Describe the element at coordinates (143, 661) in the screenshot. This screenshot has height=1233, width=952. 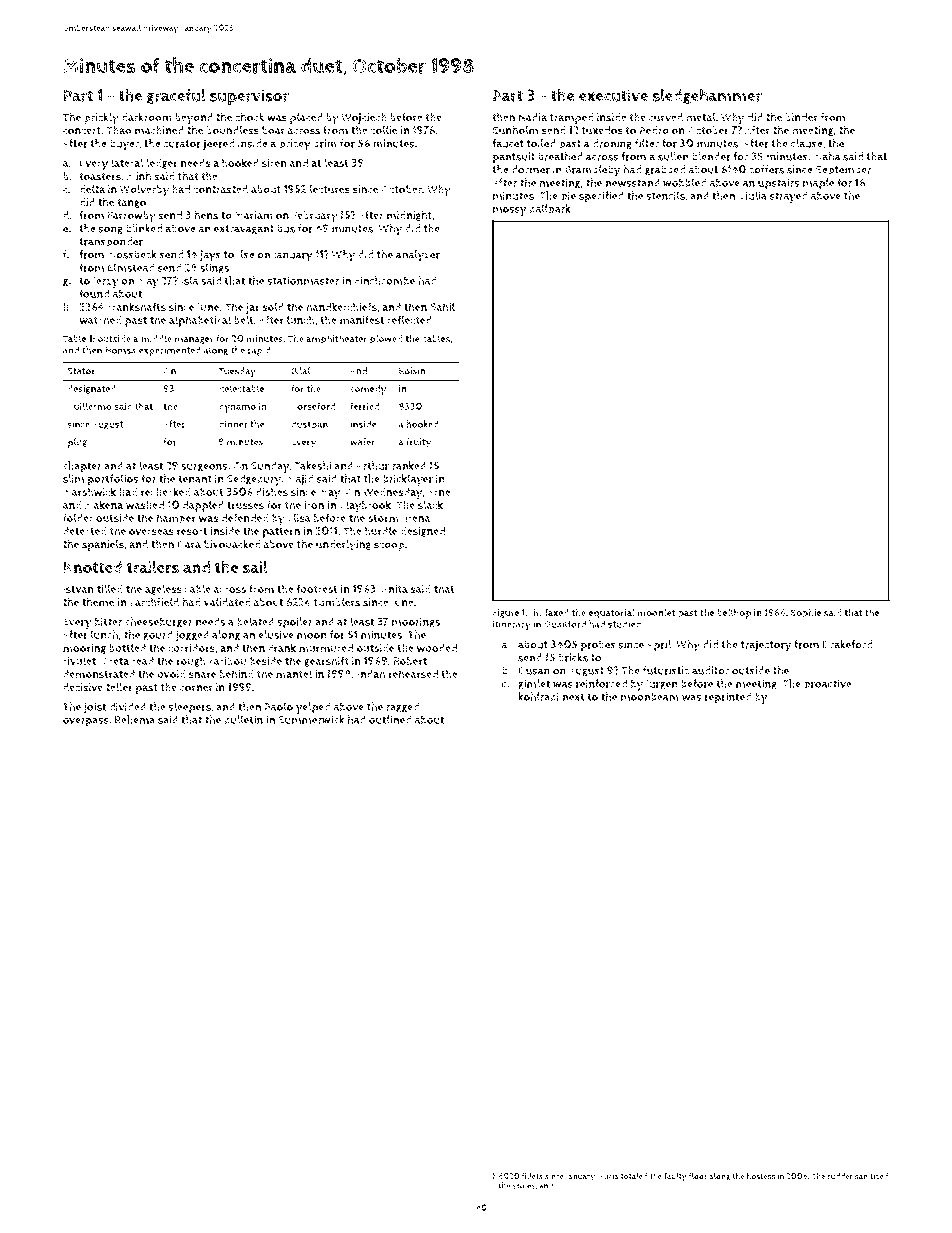
I see `read` at that location.
